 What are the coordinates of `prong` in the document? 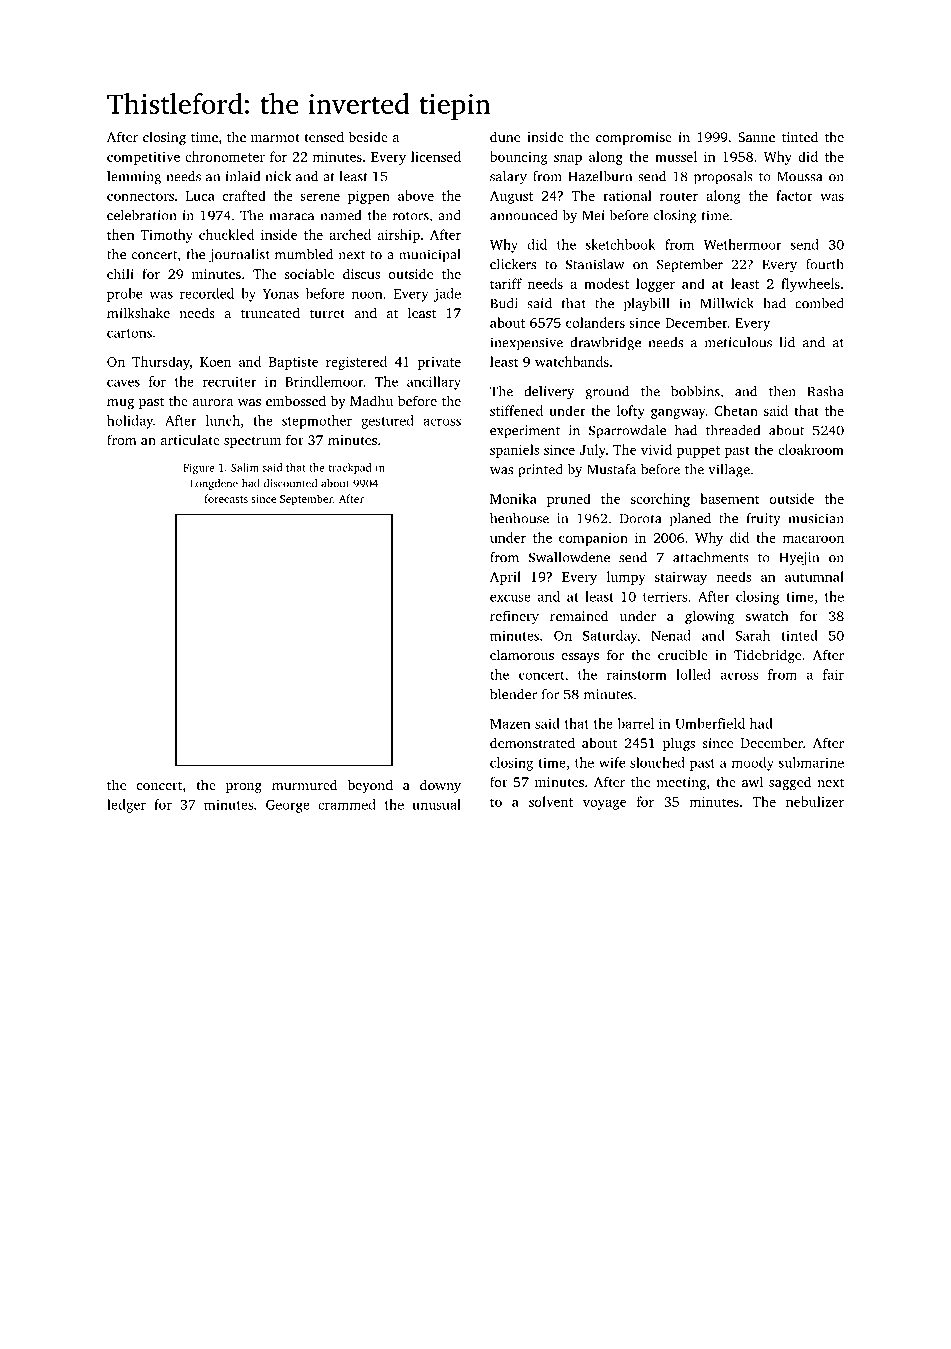 It's located at (244, 788).
